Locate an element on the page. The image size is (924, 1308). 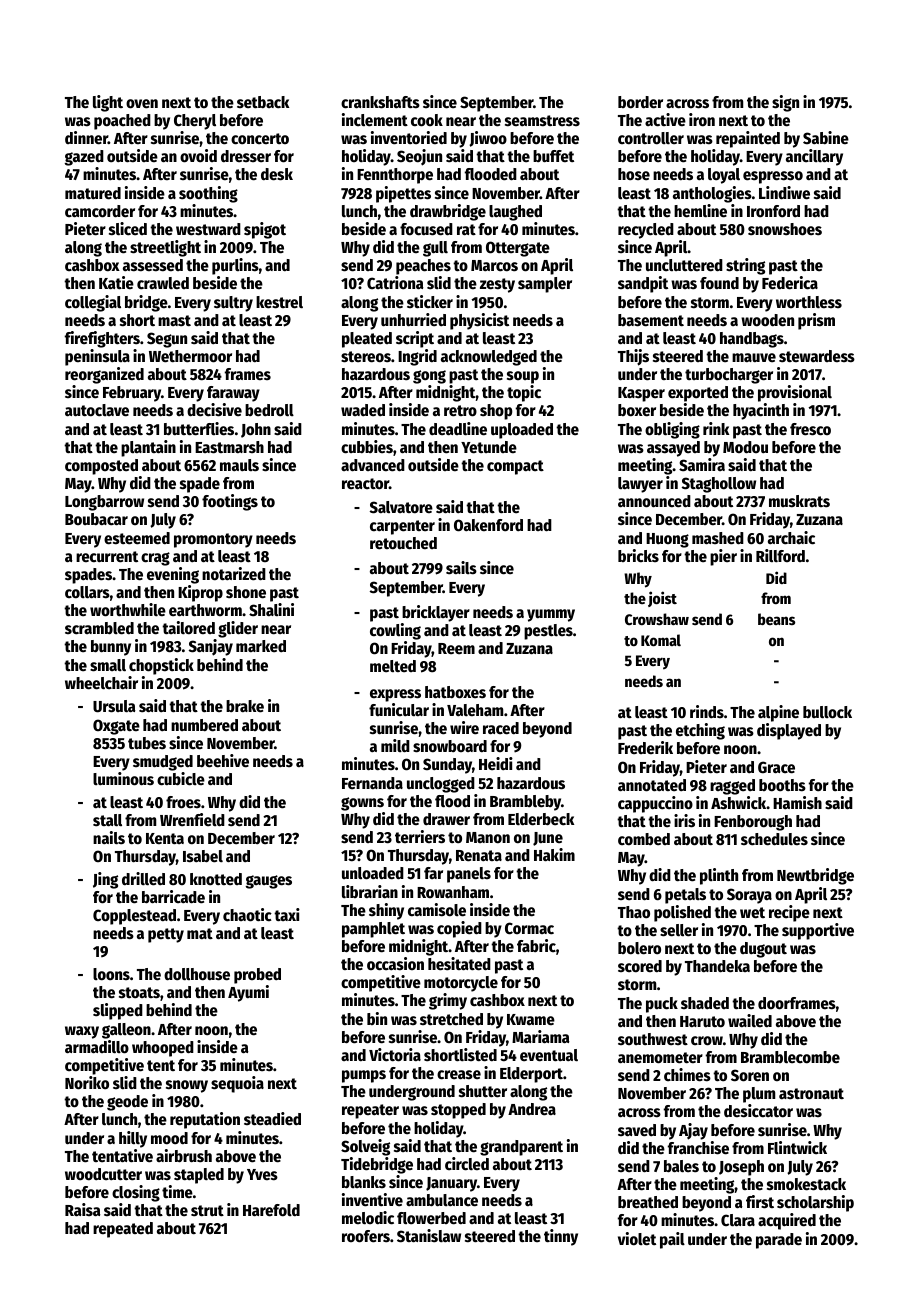
turbocharger is located at coordinates (729, 376).
